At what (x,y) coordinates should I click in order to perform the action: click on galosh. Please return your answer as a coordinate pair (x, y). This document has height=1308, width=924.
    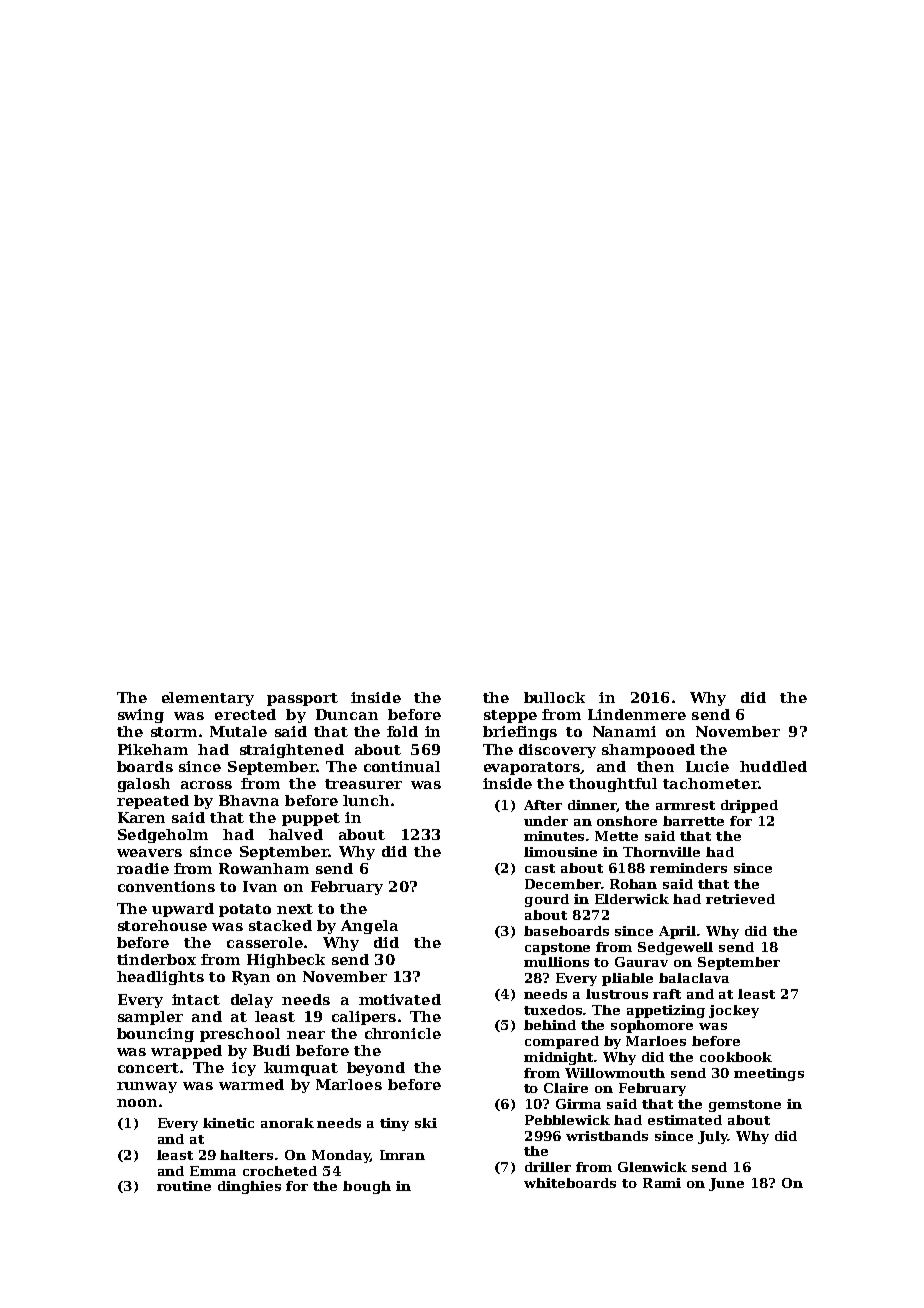
    Looking at the image, I should click on (144, 785).
